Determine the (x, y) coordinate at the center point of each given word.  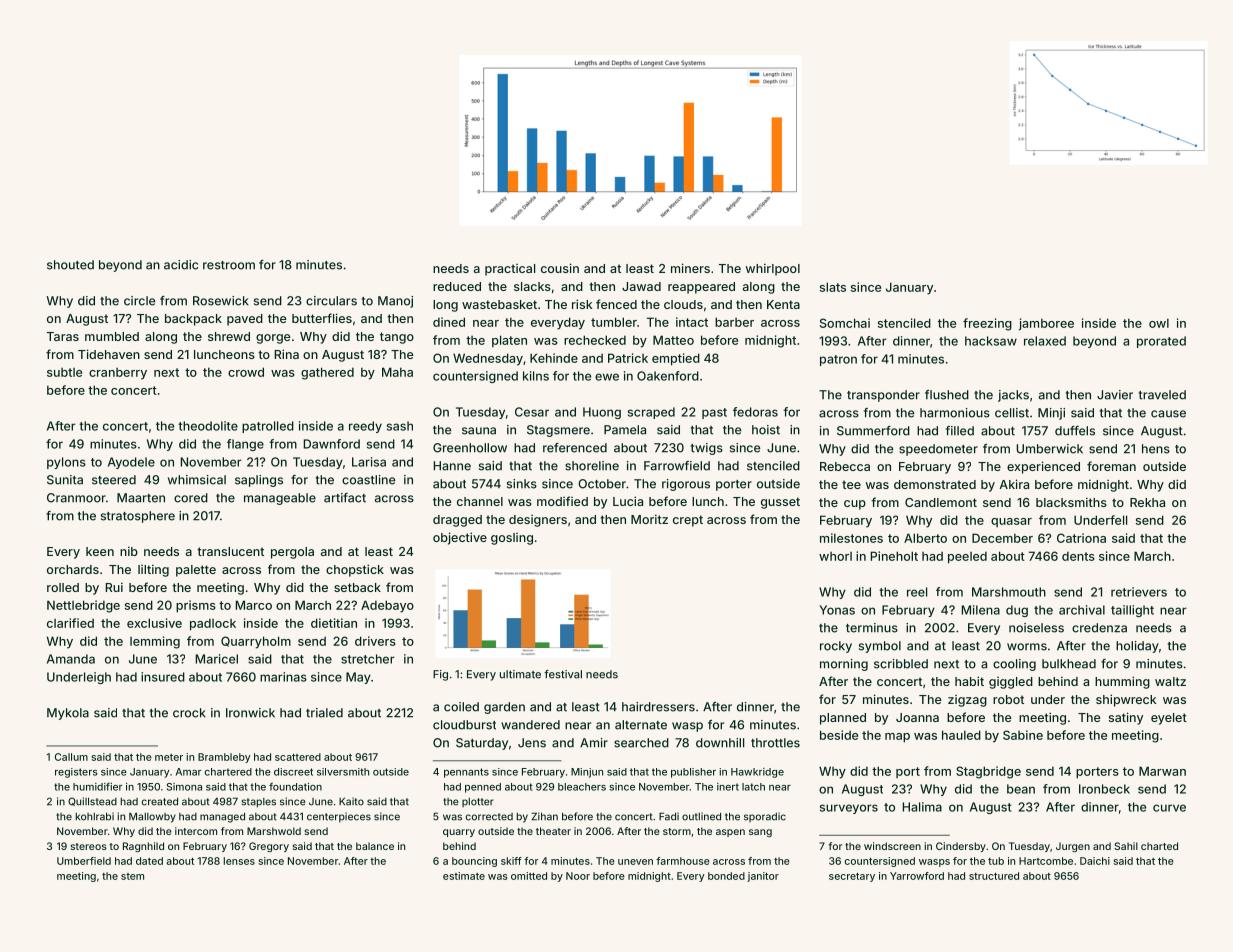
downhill (720, 743)
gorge (273, 339)
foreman (1111, 466)
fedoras (755, 412)
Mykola (68, 714)
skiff (511, 861)
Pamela (625, 430)
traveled (1162, 395)
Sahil (1126, 846)
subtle (64, 372)
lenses (239, 861)
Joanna (917, 717)
